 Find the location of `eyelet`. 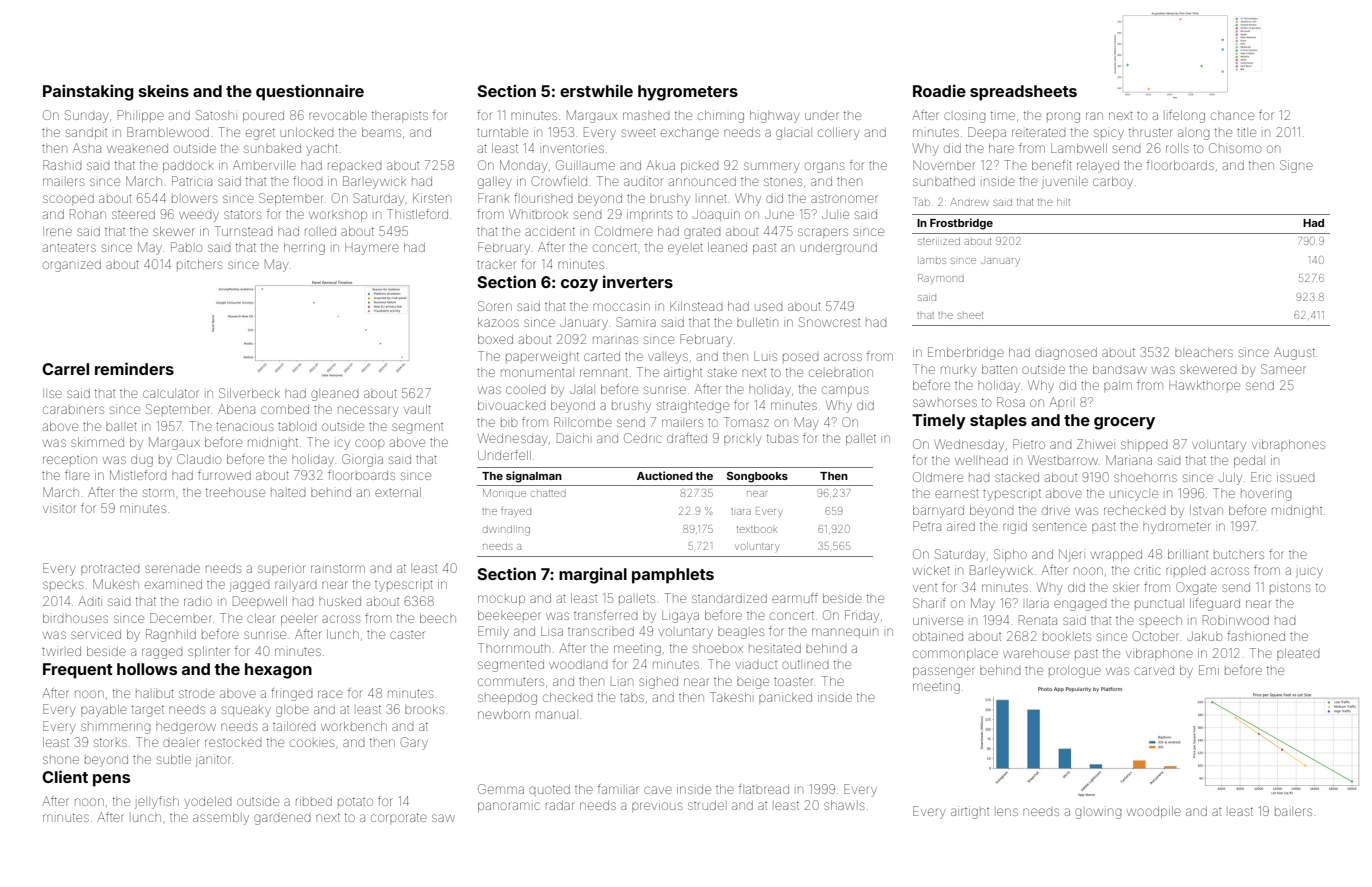

eyelet is located at coordinates (685, 249).
